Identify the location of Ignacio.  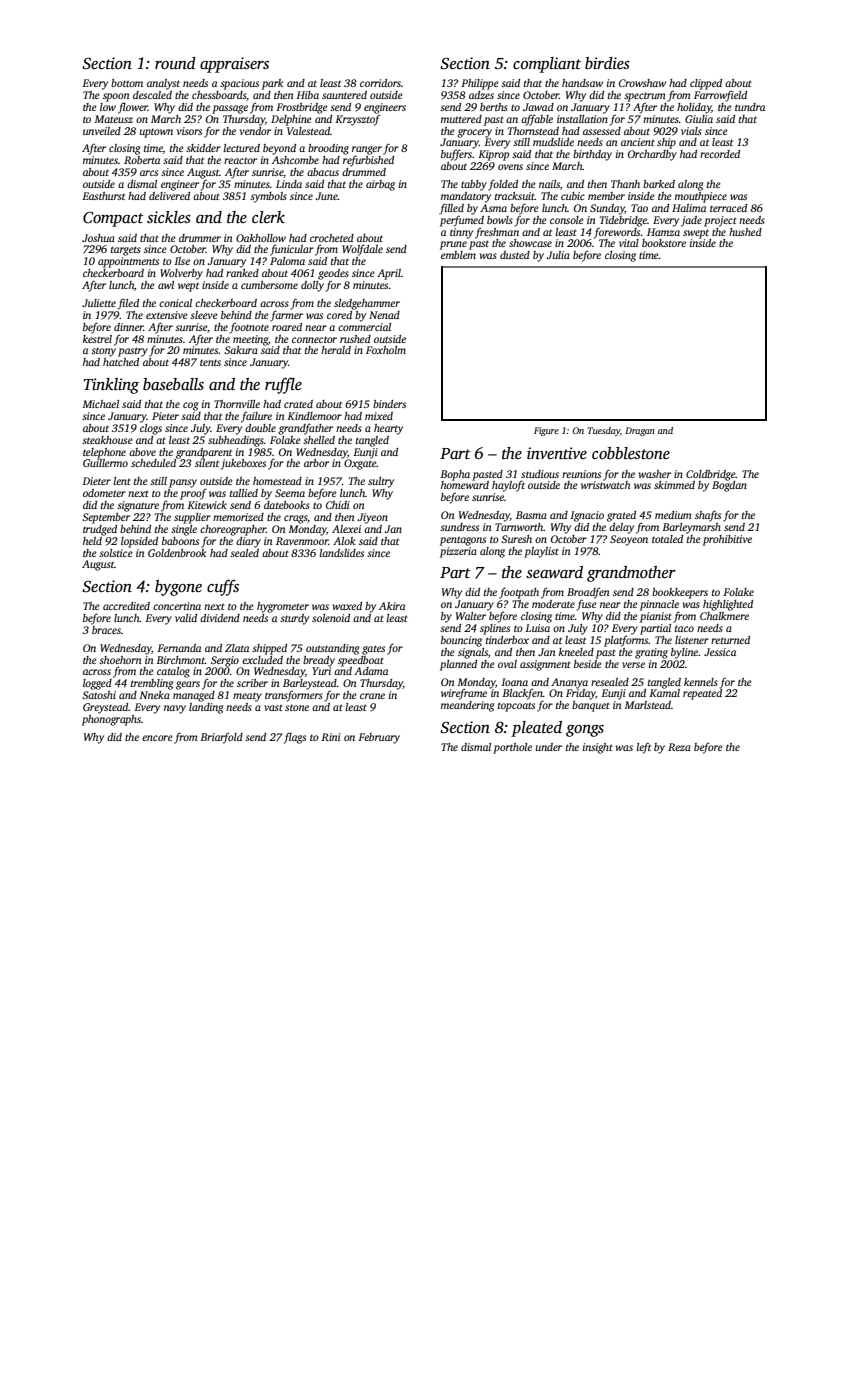
(587, 516).
